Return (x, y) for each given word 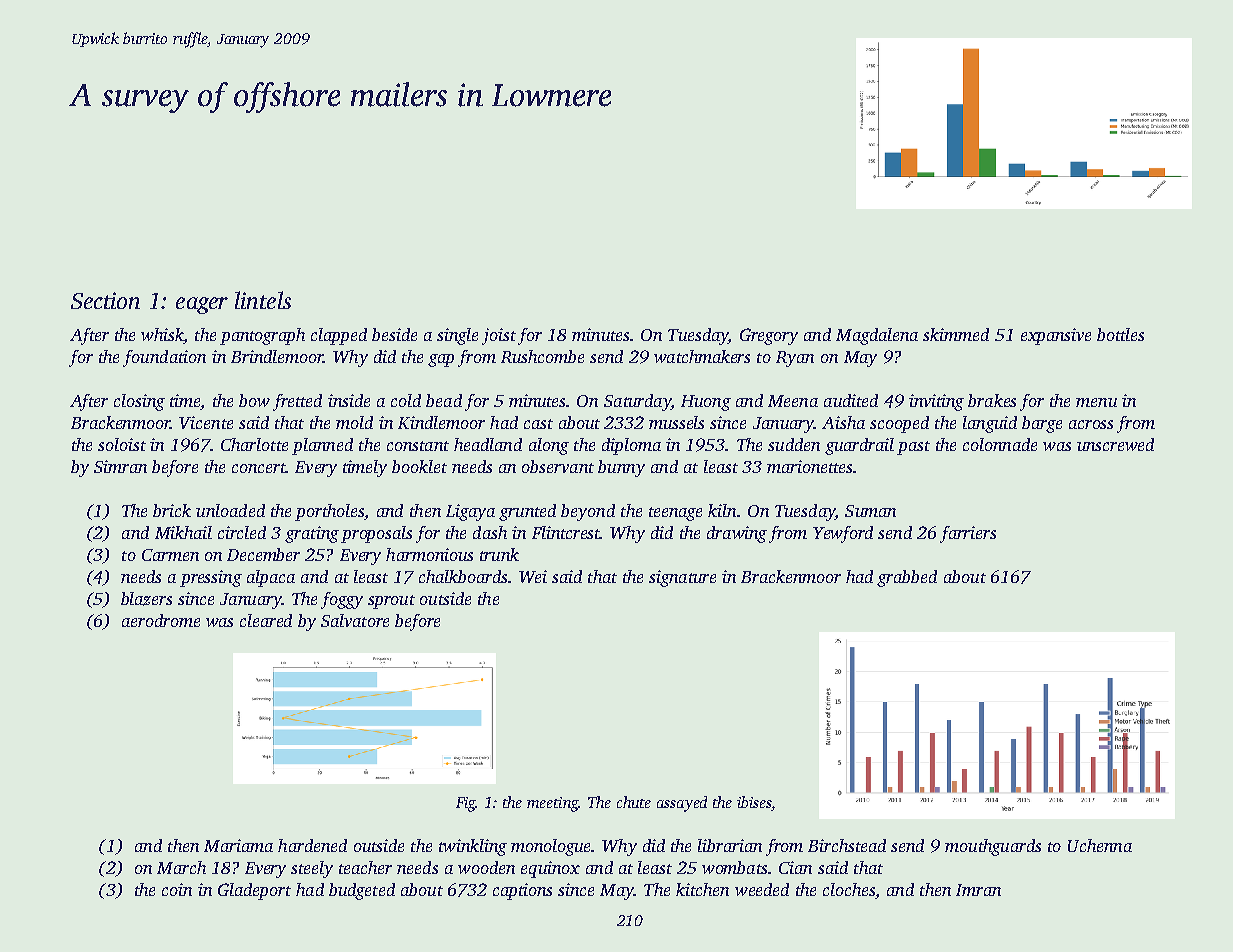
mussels (676, 422)
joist (499, 336)
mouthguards (993, 847)
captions (522, 891)
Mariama (238, 845)
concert (259, 468)
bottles (1120, 334)
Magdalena (877, 336)
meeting (553, 804)
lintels (263, 300)
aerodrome (161, 620)
